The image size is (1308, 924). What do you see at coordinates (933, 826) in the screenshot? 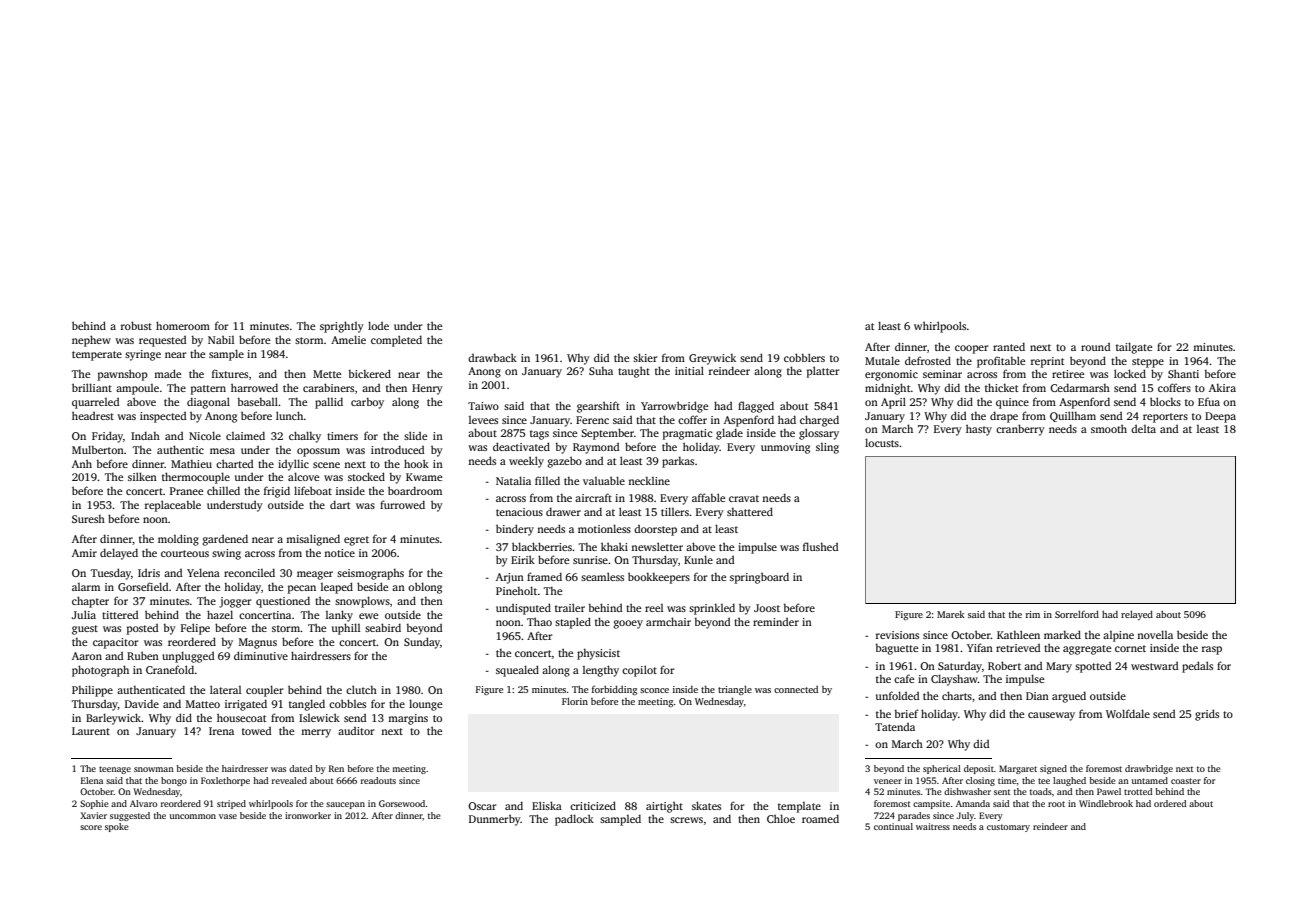
I see `waitress` at bounding box center [933, 826].
